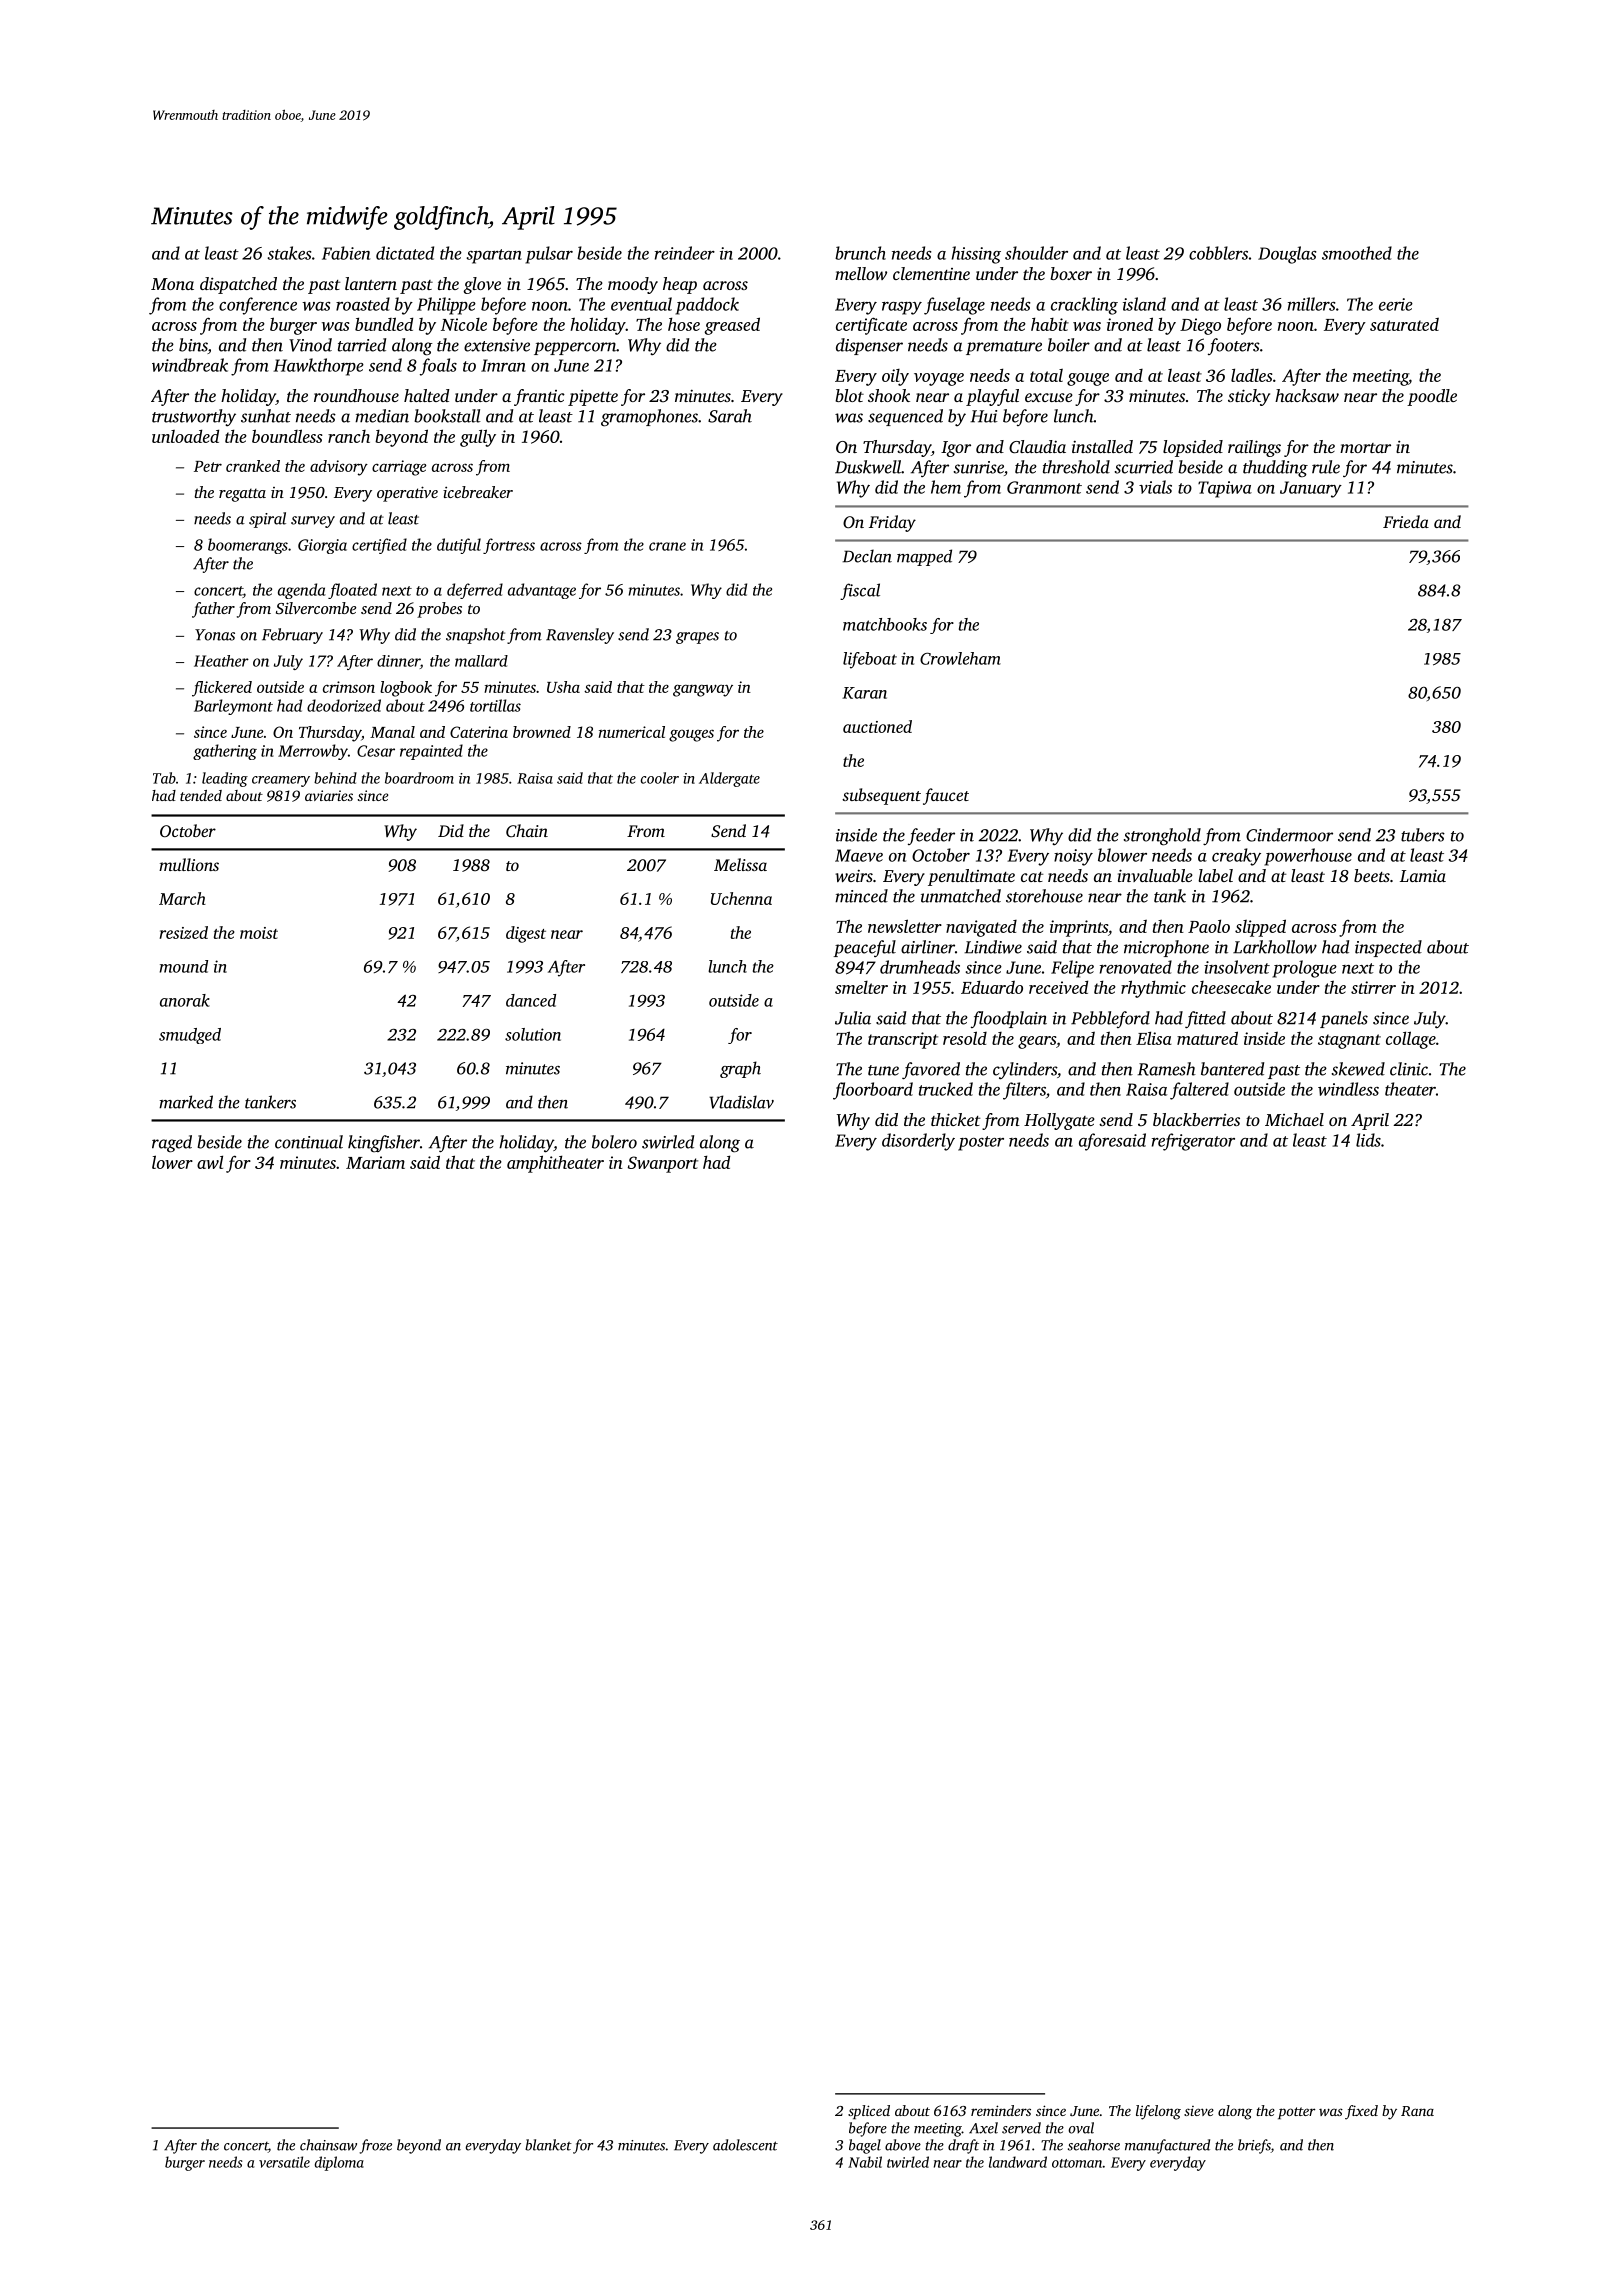 The height and width of the page is (2292, 1620). Describe the element at coordinates (1287, 255) in the page. I see `Douglas` at that location.
